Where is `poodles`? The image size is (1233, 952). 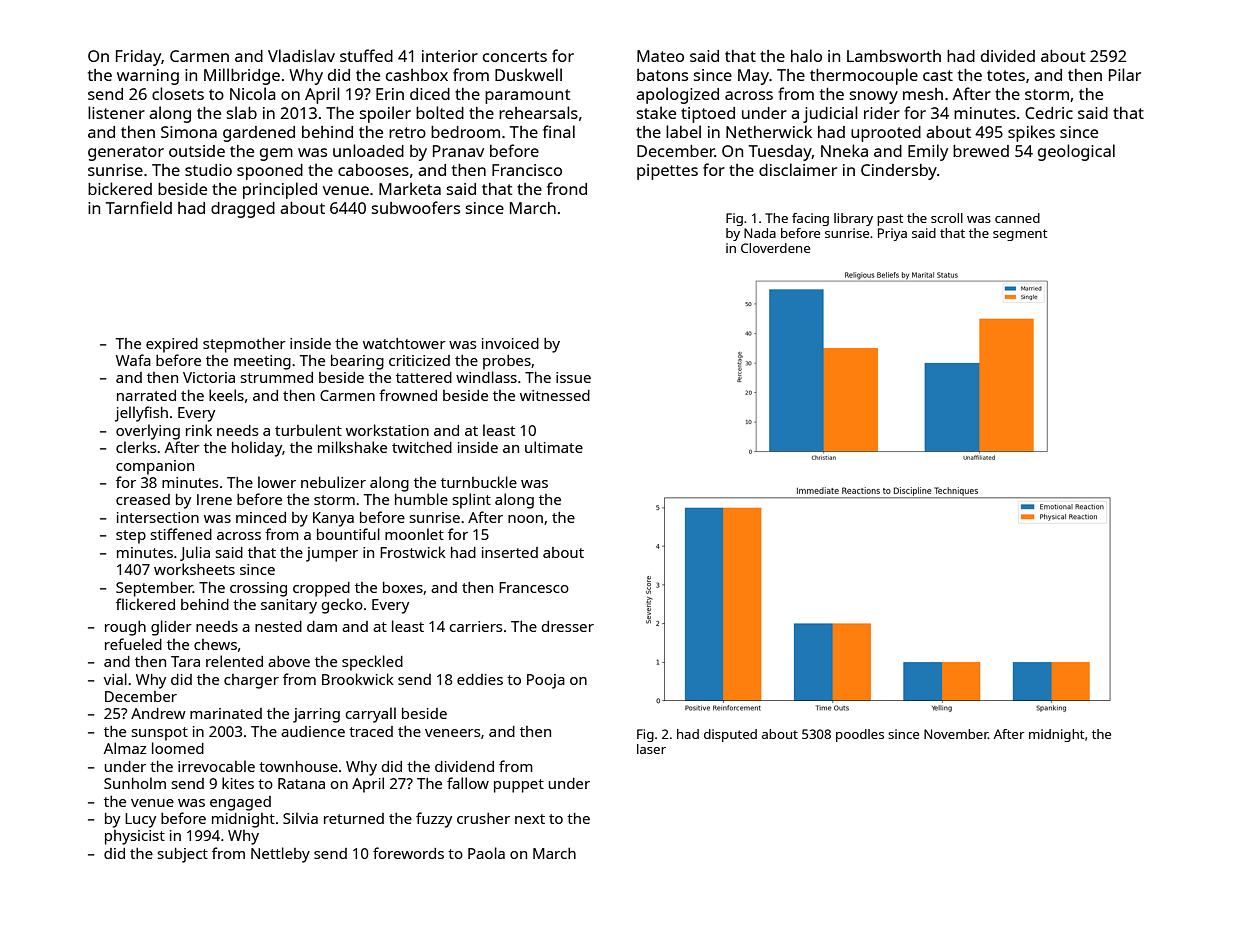 poodles is located at coordinates (860, 735).
